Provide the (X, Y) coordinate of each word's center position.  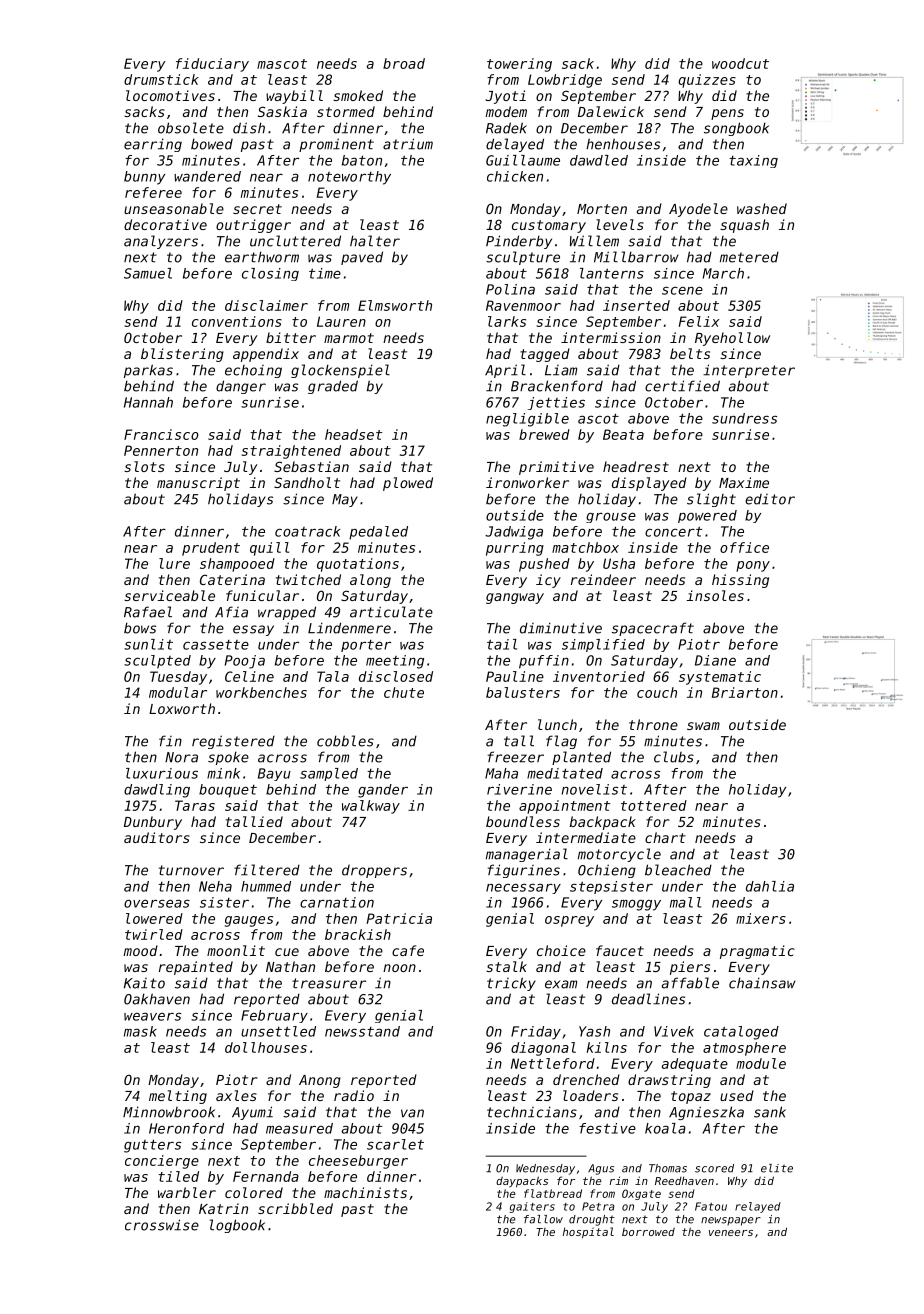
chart (665, 837)
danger (241, 387)
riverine (519, 789)
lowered (154, 918)
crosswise (162, 1225)
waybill (294, 97)
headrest (636, 466)
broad (404, 63)
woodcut (740, 63)
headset (354, 434)
